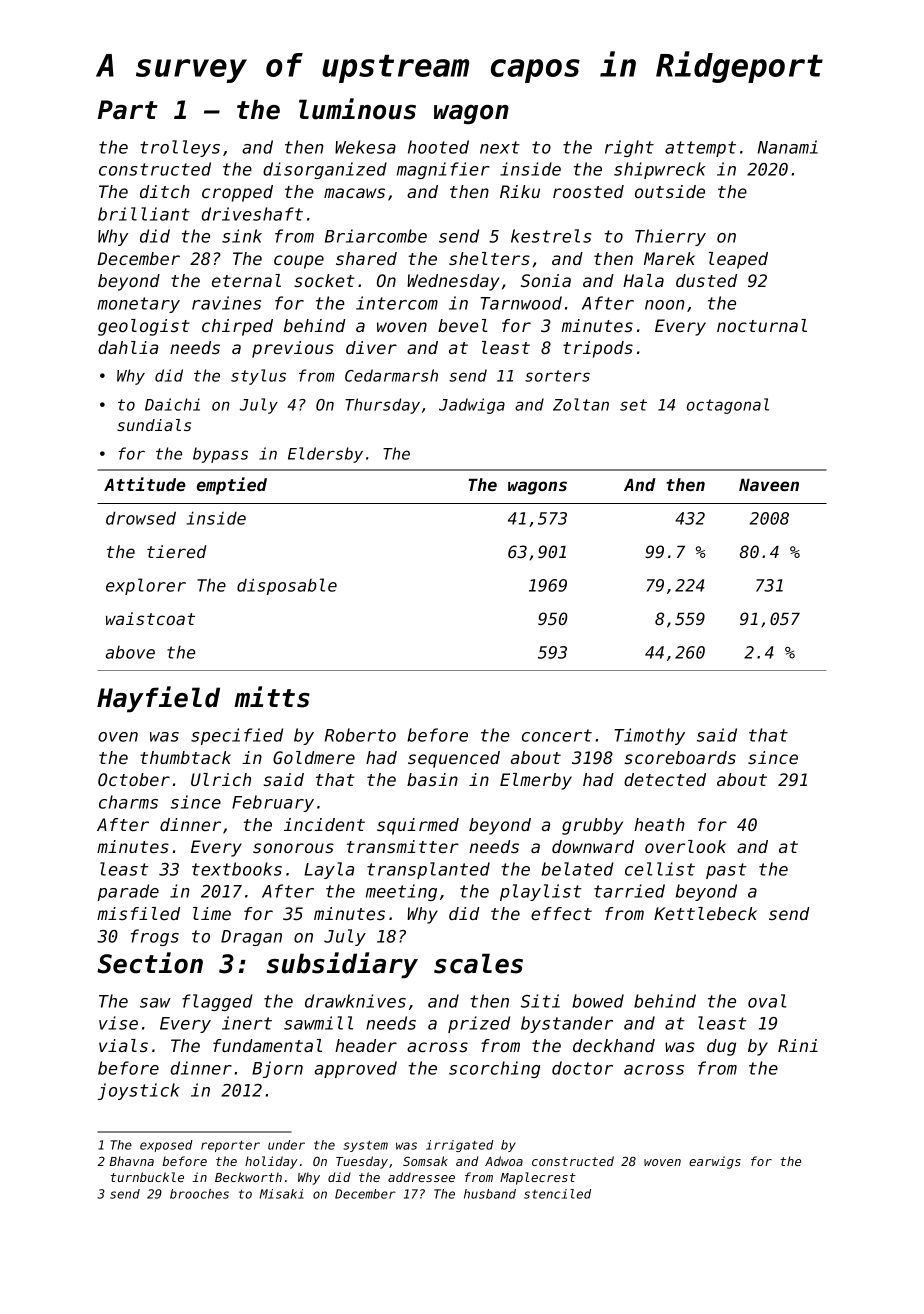  Describe the element at coordinates (715, 1162) in the page. I see `earwigs` at that location.
